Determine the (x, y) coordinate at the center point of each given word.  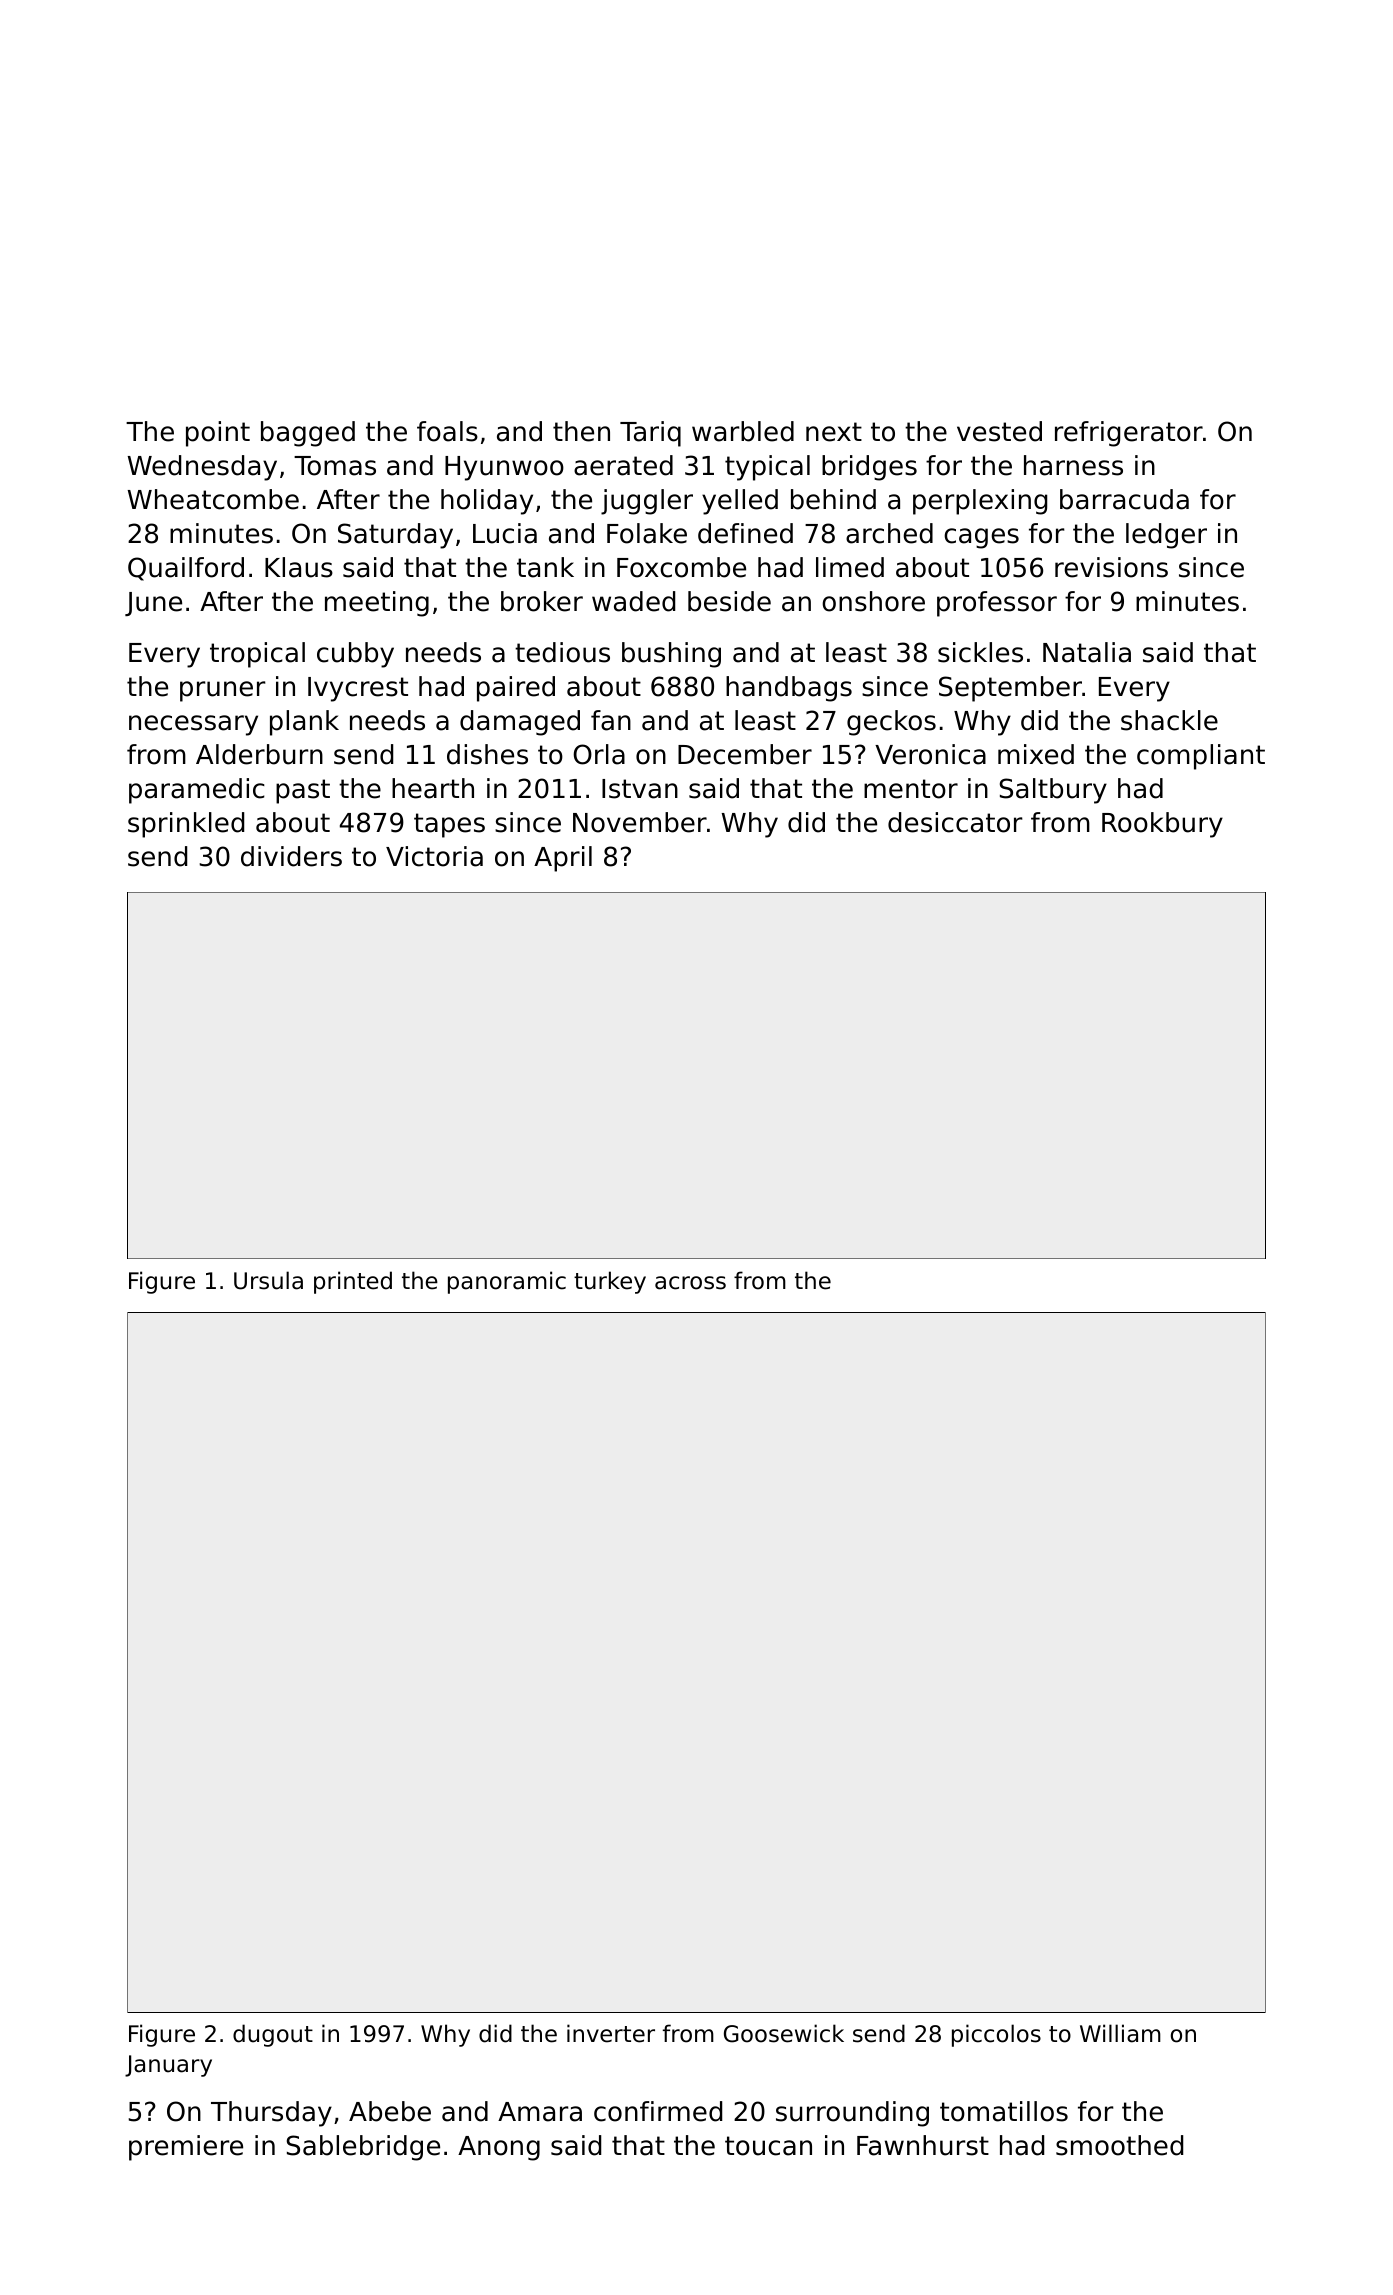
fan (611, 720)
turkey (610, 1282)
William (1120, 2033)
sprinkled (186, 825)
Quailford (186, 569)
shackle (1169, 720)
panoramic (507, 1282)
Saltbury (1053, 791)
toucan (768, 2146)
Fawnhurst (923, 2145)
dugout (273, 2035)
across (690, 1283)
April (563, 859)
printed (353, 1282)
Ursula (268, 1280)
